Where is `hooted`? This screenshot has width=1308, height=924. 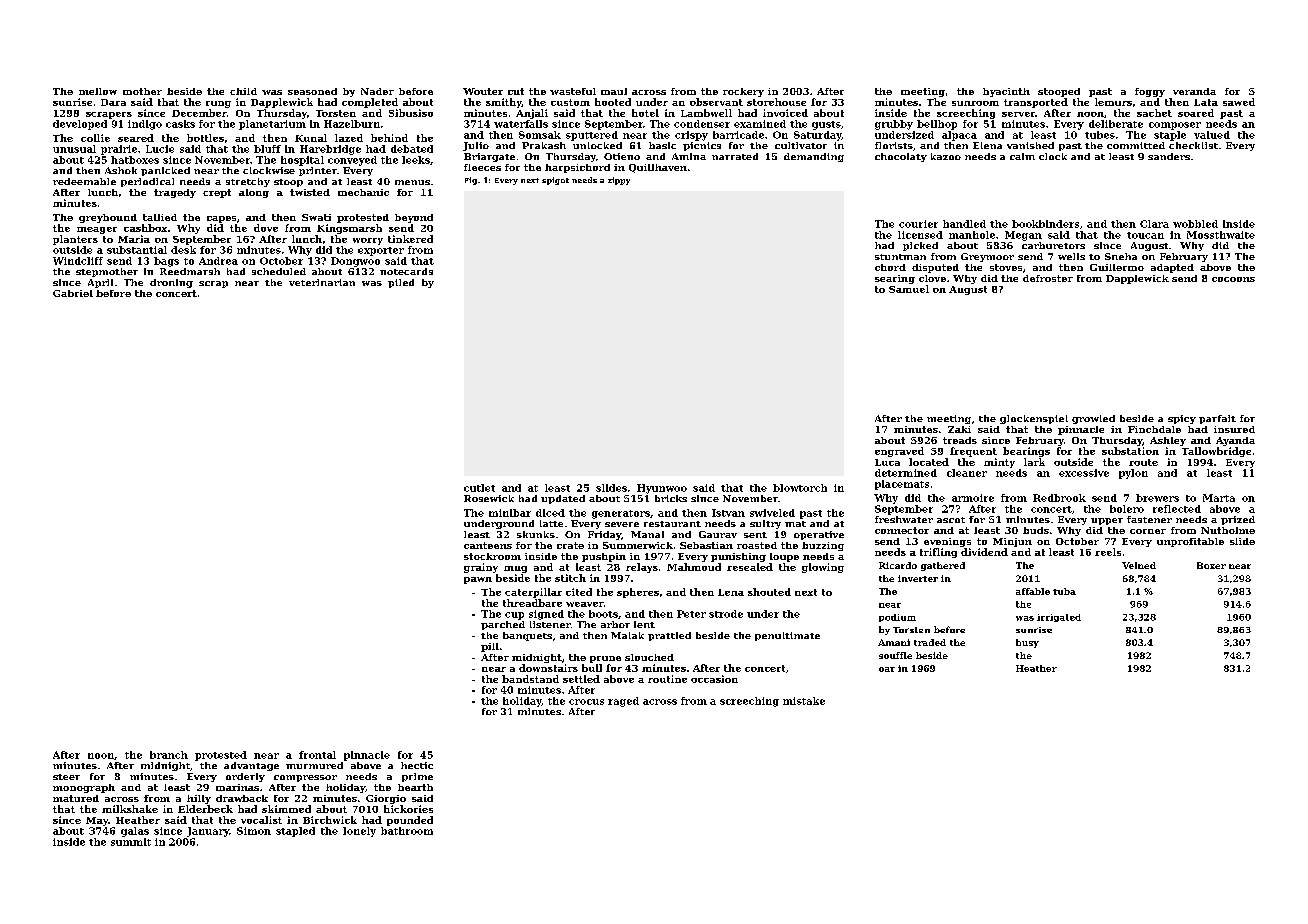 hooted is located at coordinates (613, 102).
